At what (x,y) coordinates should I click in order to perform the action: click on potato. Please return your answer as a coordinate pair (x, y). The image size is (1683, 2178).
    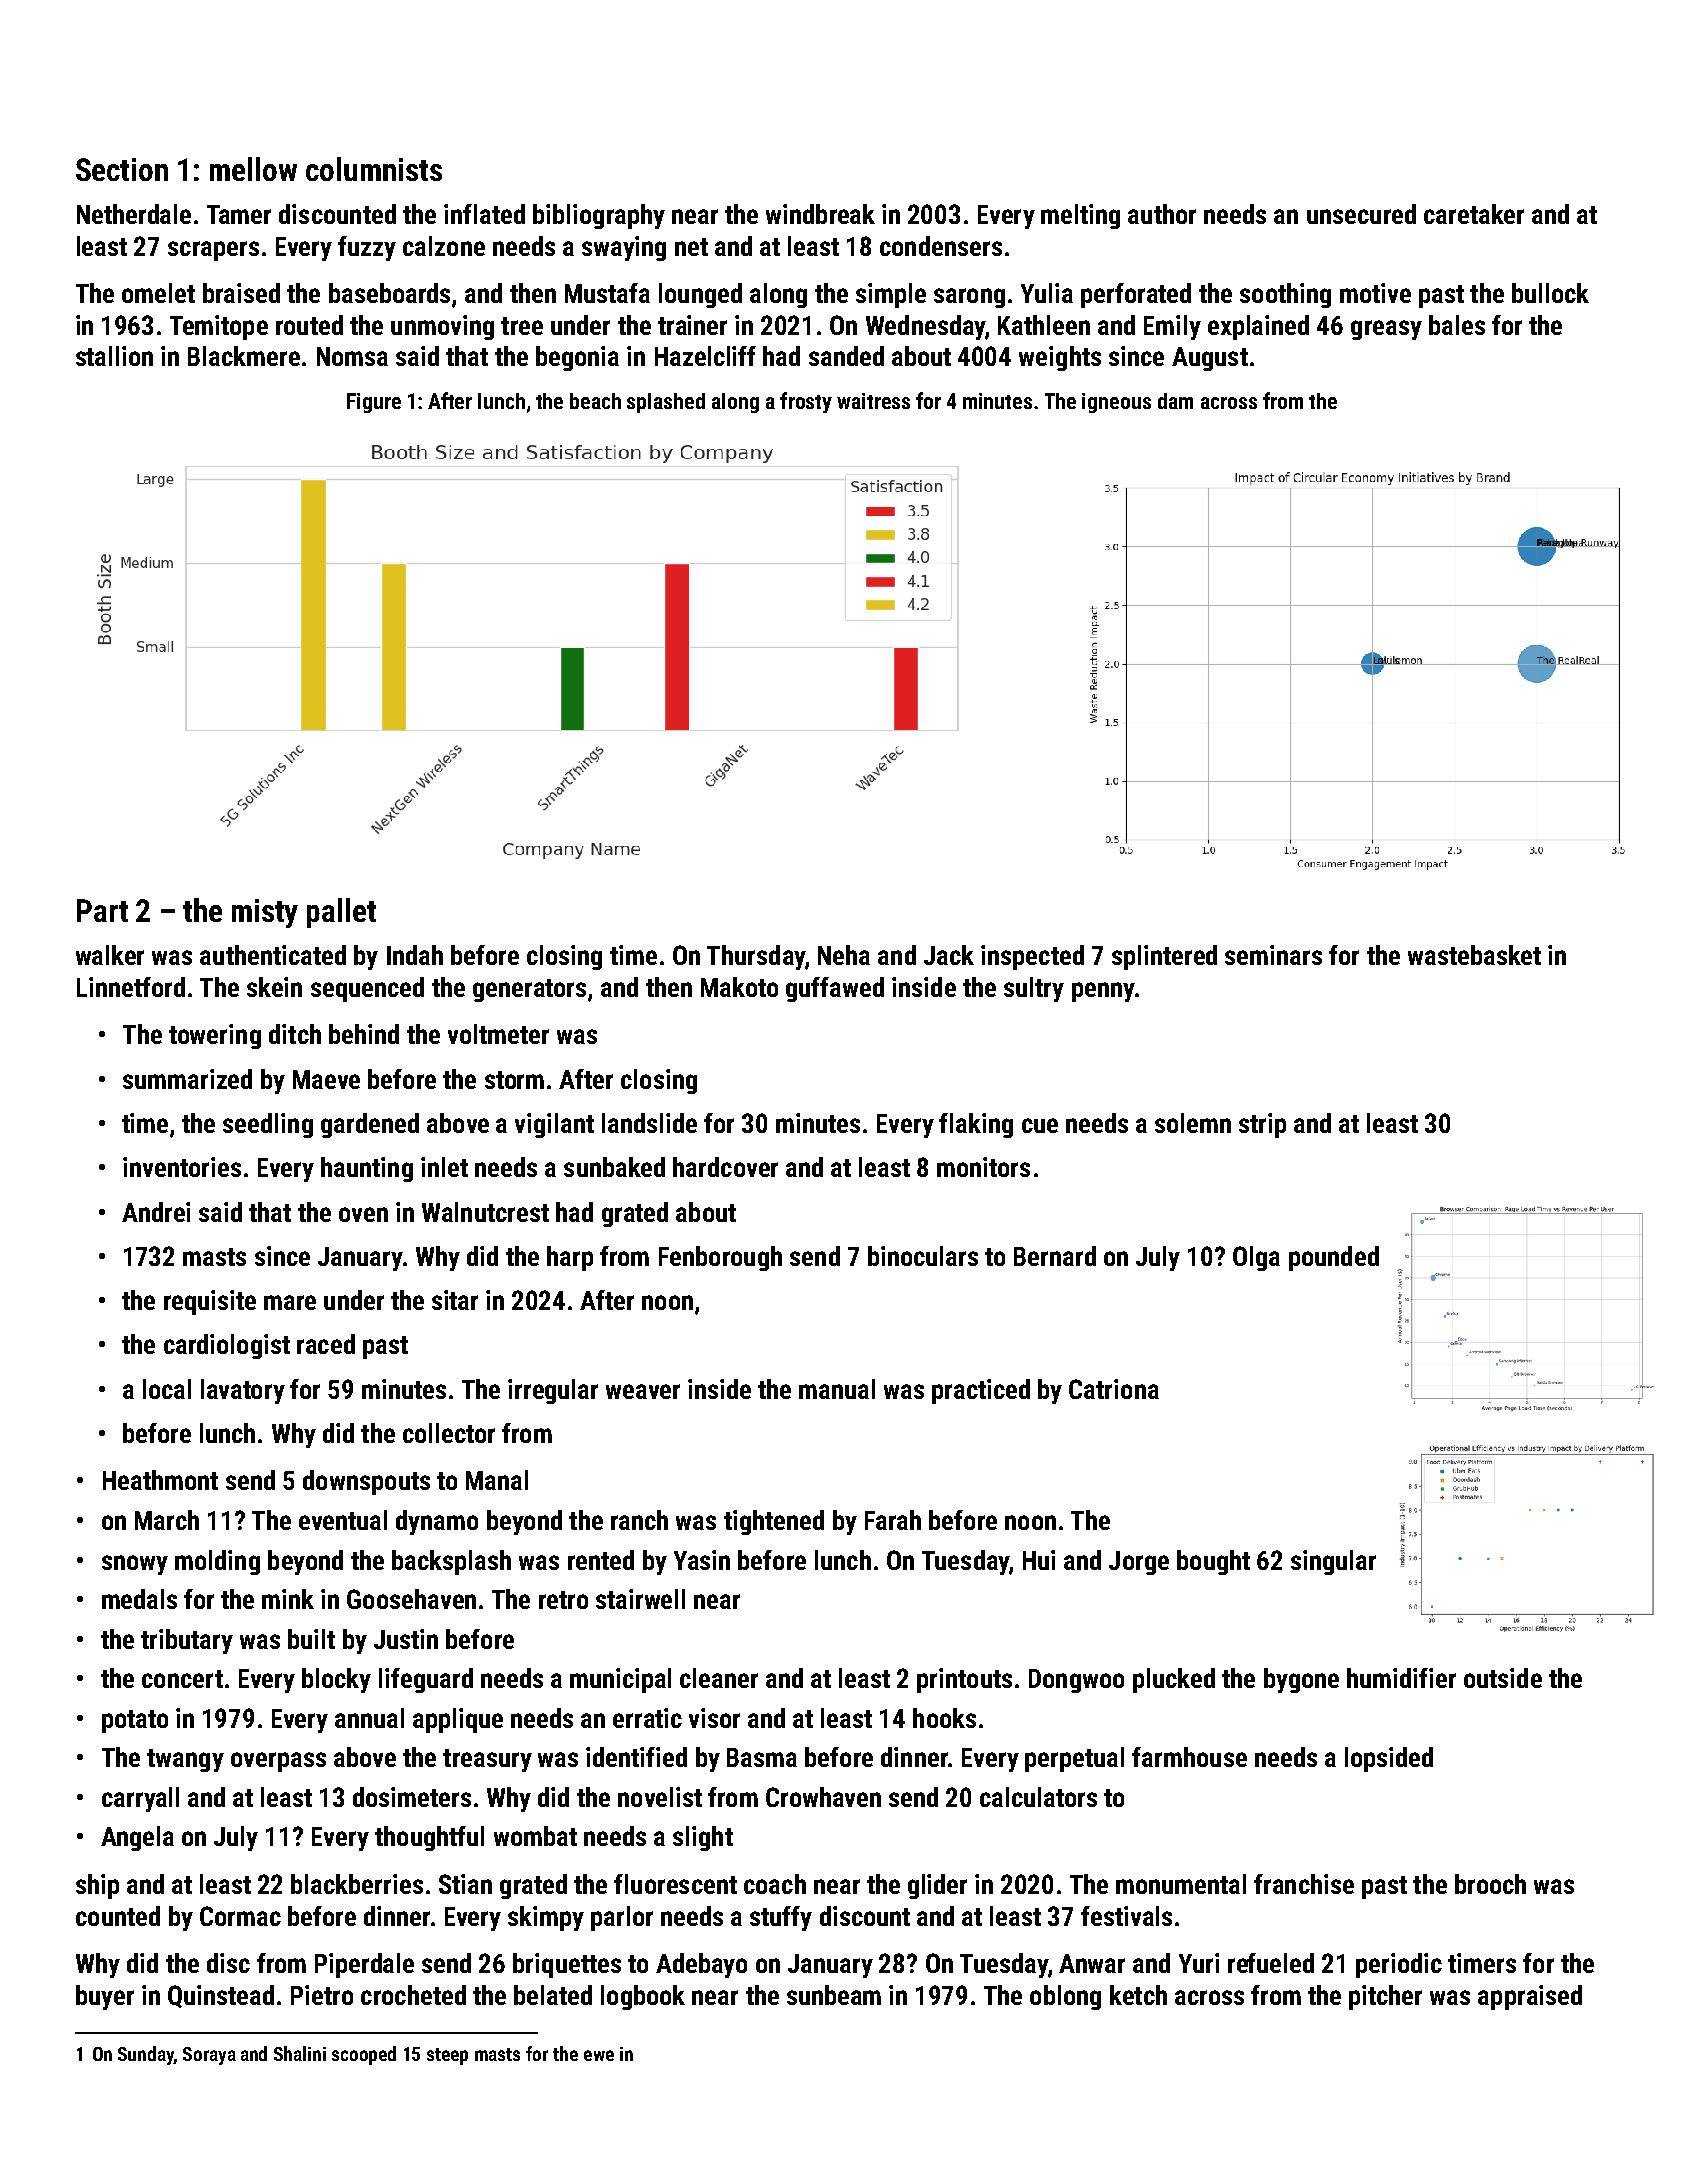
    Looking at the image, I should click on (135, 1721).
